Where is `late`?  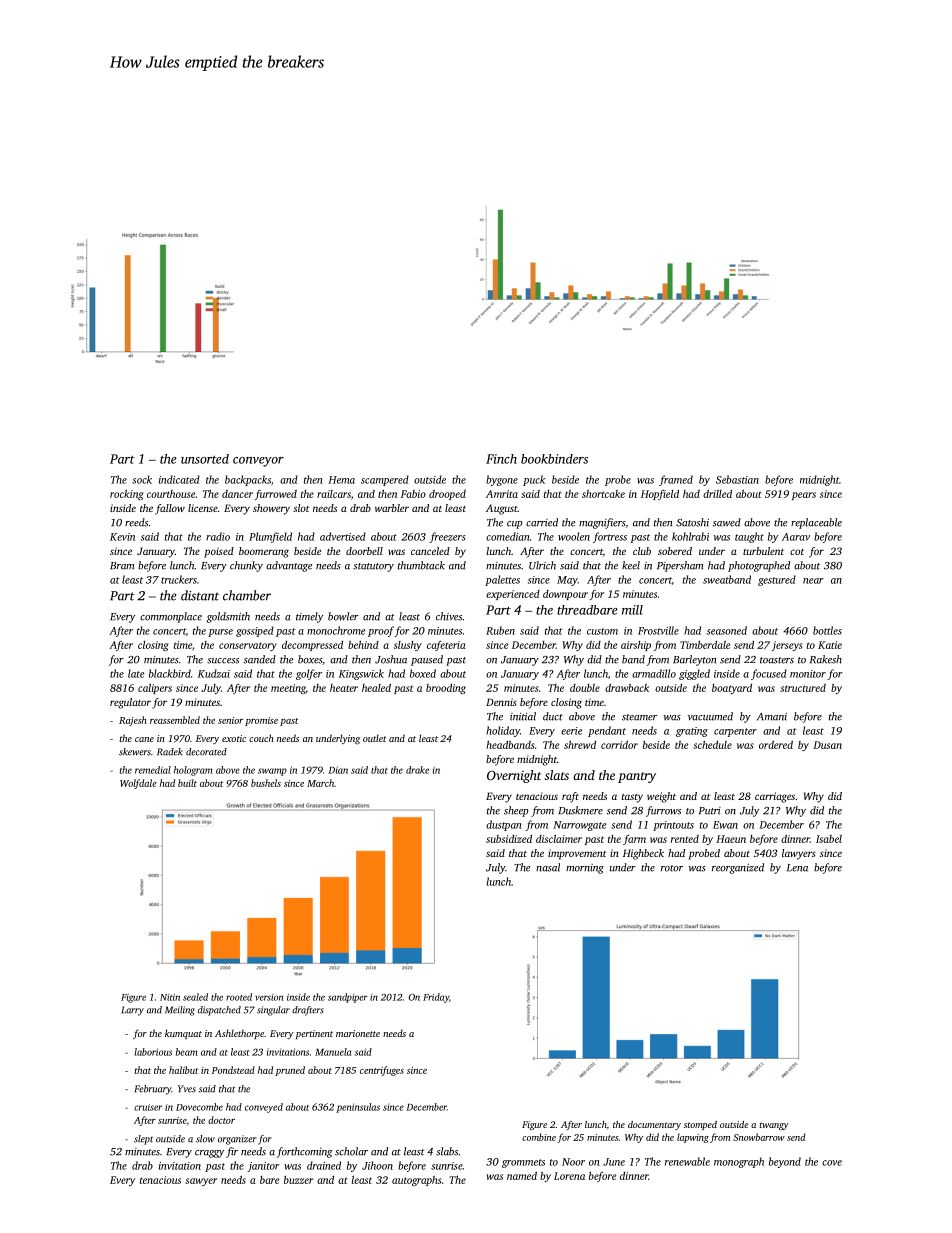 late is located at coordinates (136, 673).
